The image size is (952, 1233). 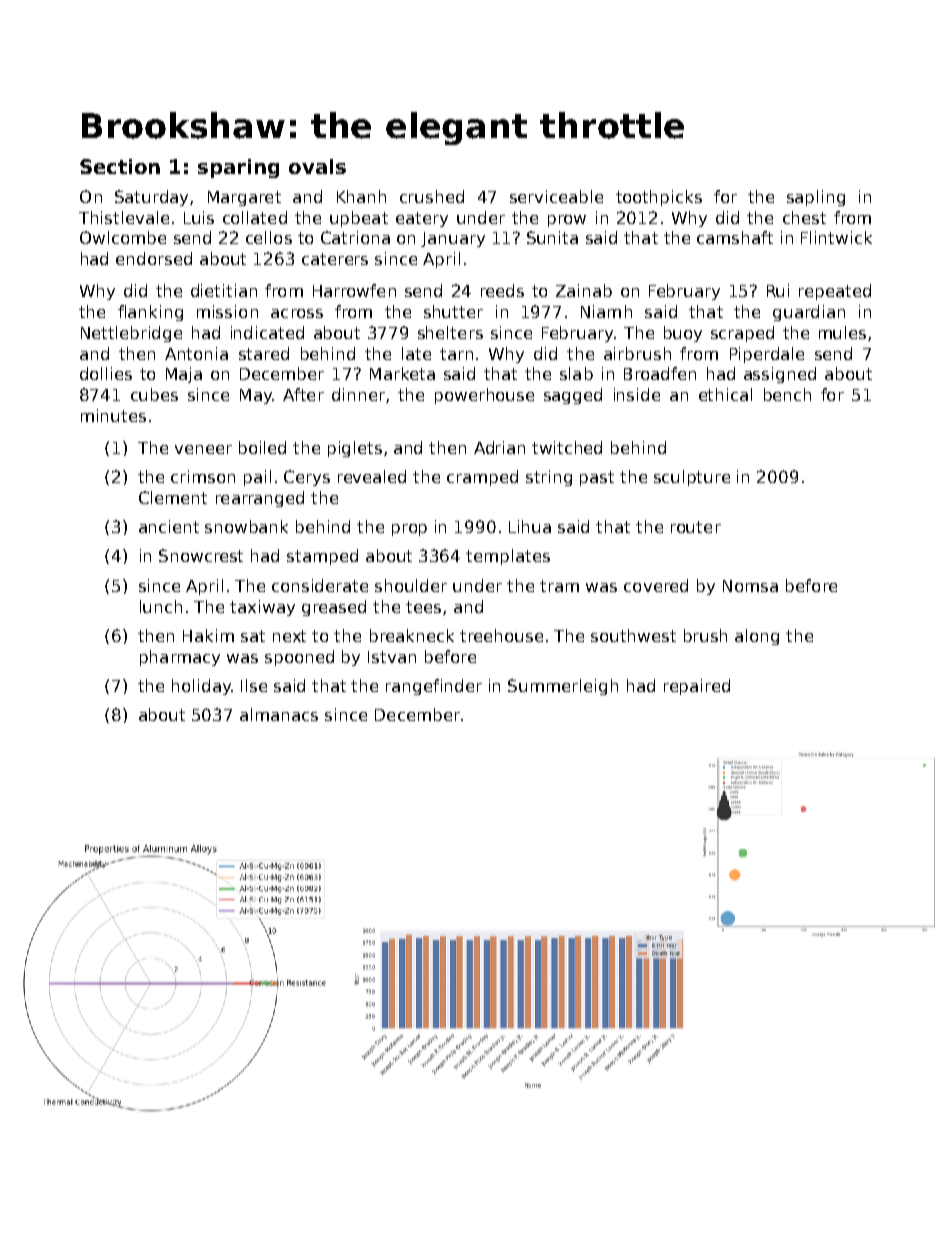 I want to click on Lihua, so click(x=530, y=526).
